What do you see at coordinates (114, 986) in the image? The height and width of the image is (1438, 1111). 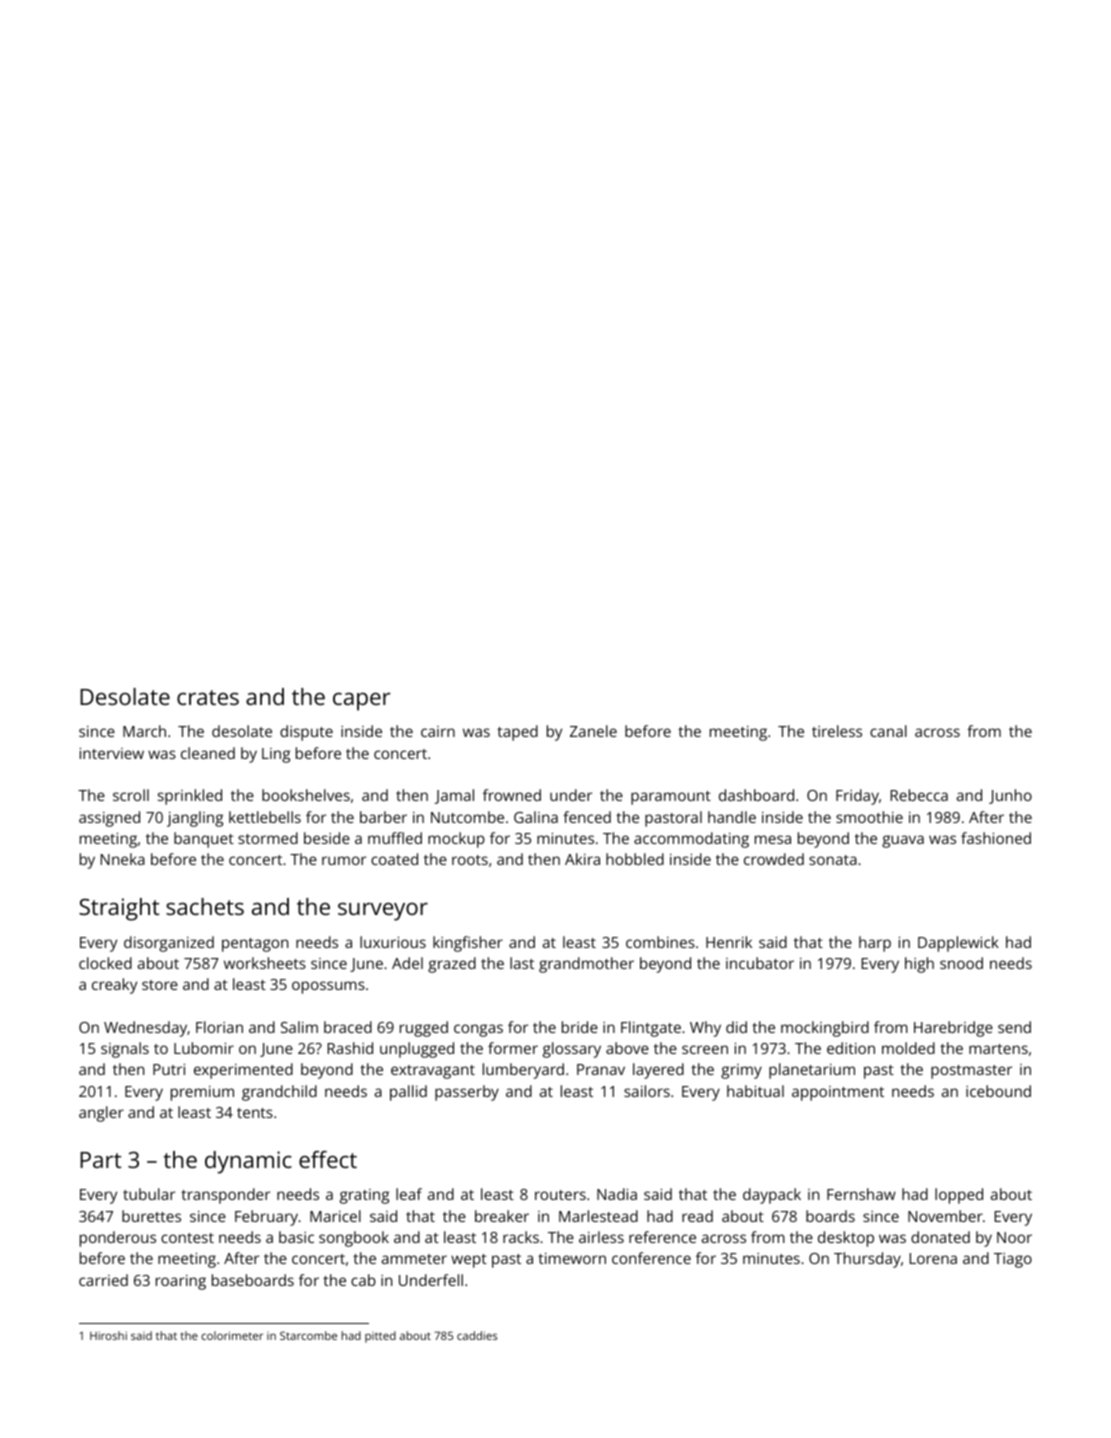 I see `creaky` at bounding box center [114, 986].
